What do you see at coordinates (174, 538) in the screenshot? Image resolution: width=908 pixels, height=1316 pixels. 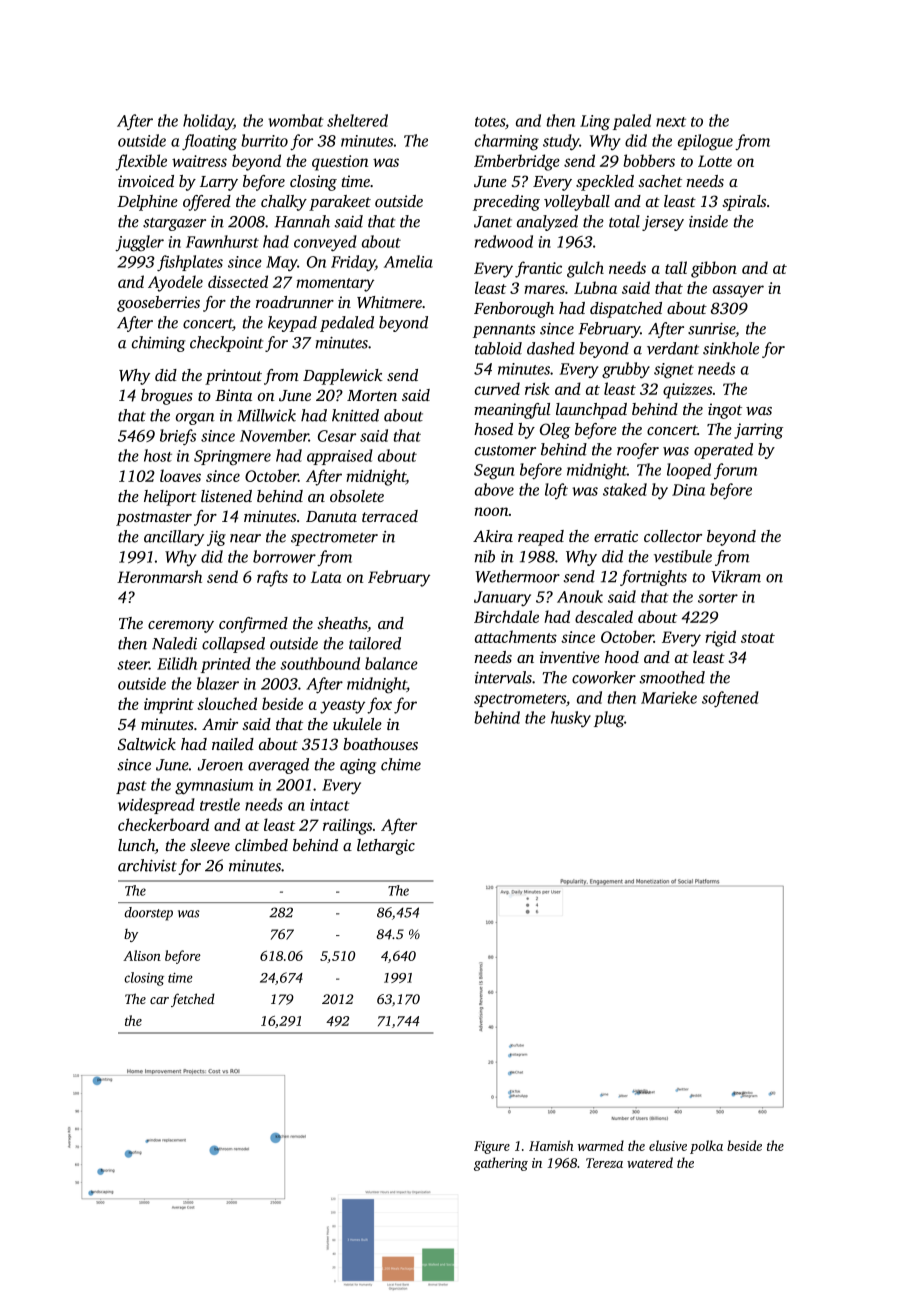 I see `ancillary` at bounding box center [174, 538].
